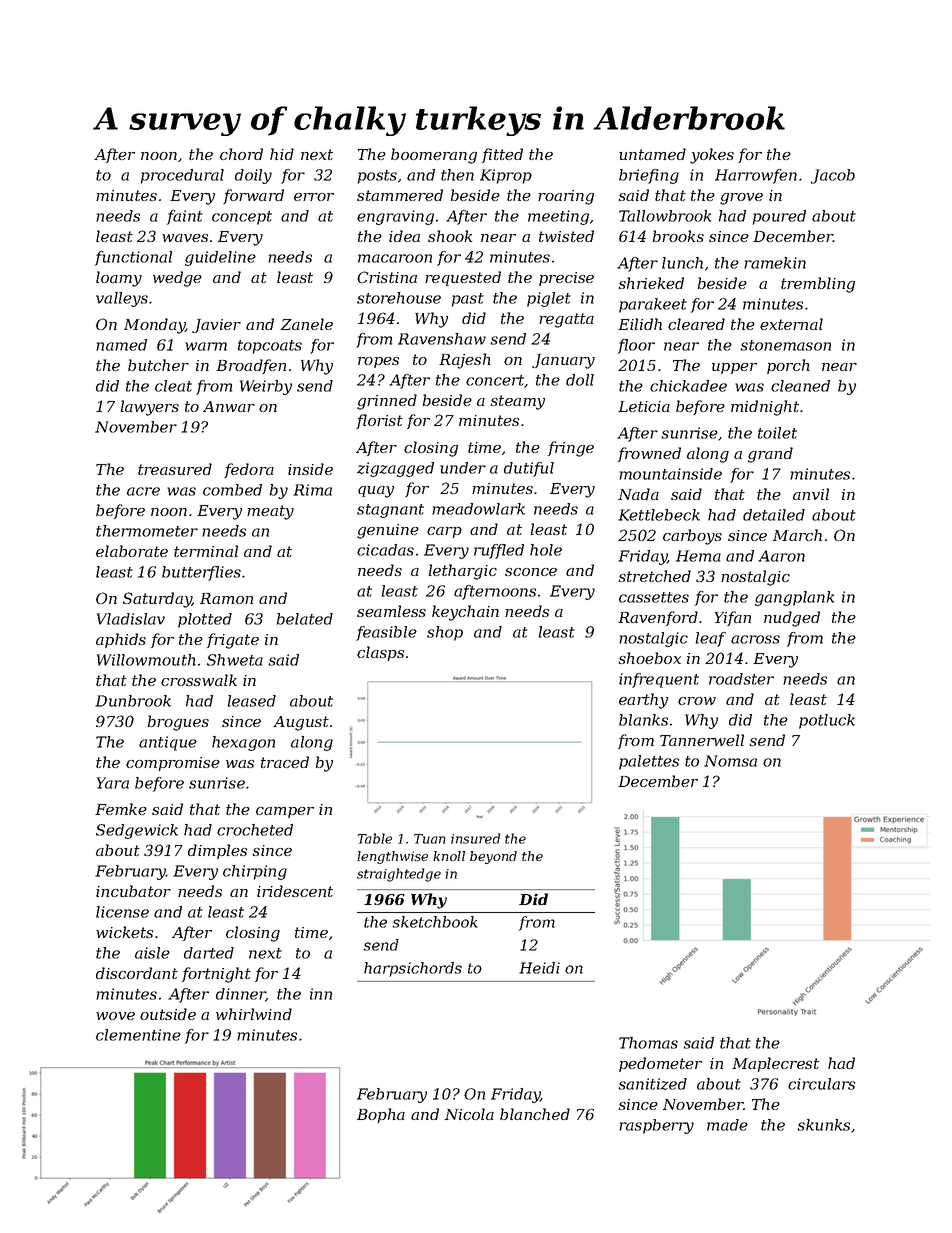 The width and height of the document is (952, 1233). Describe the element at coordinates (529, 469) in the document. I see `dutiful` at that location.
